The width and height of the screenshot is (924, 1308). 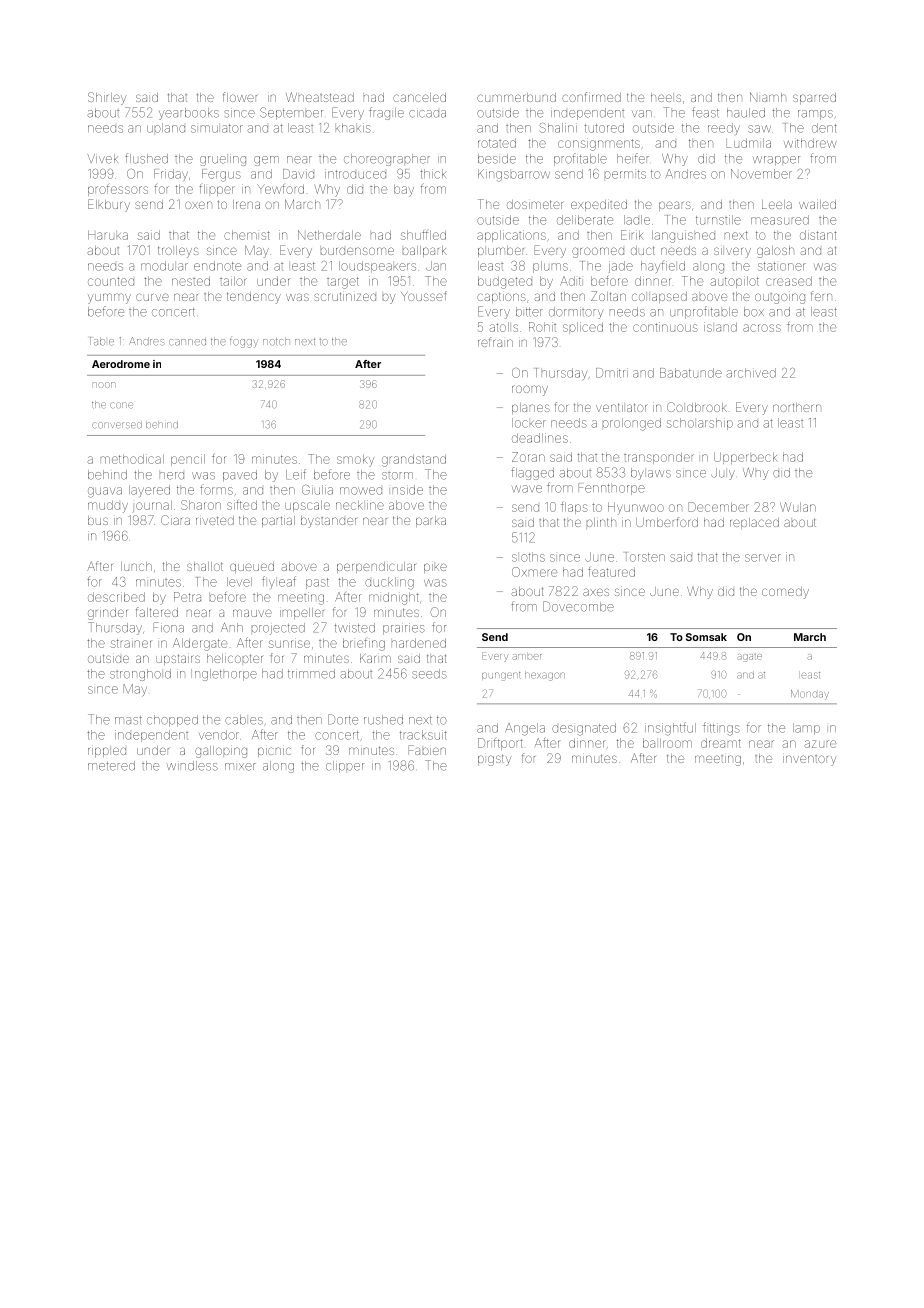 I want to click on roomy, so click(x=530, y=390).
